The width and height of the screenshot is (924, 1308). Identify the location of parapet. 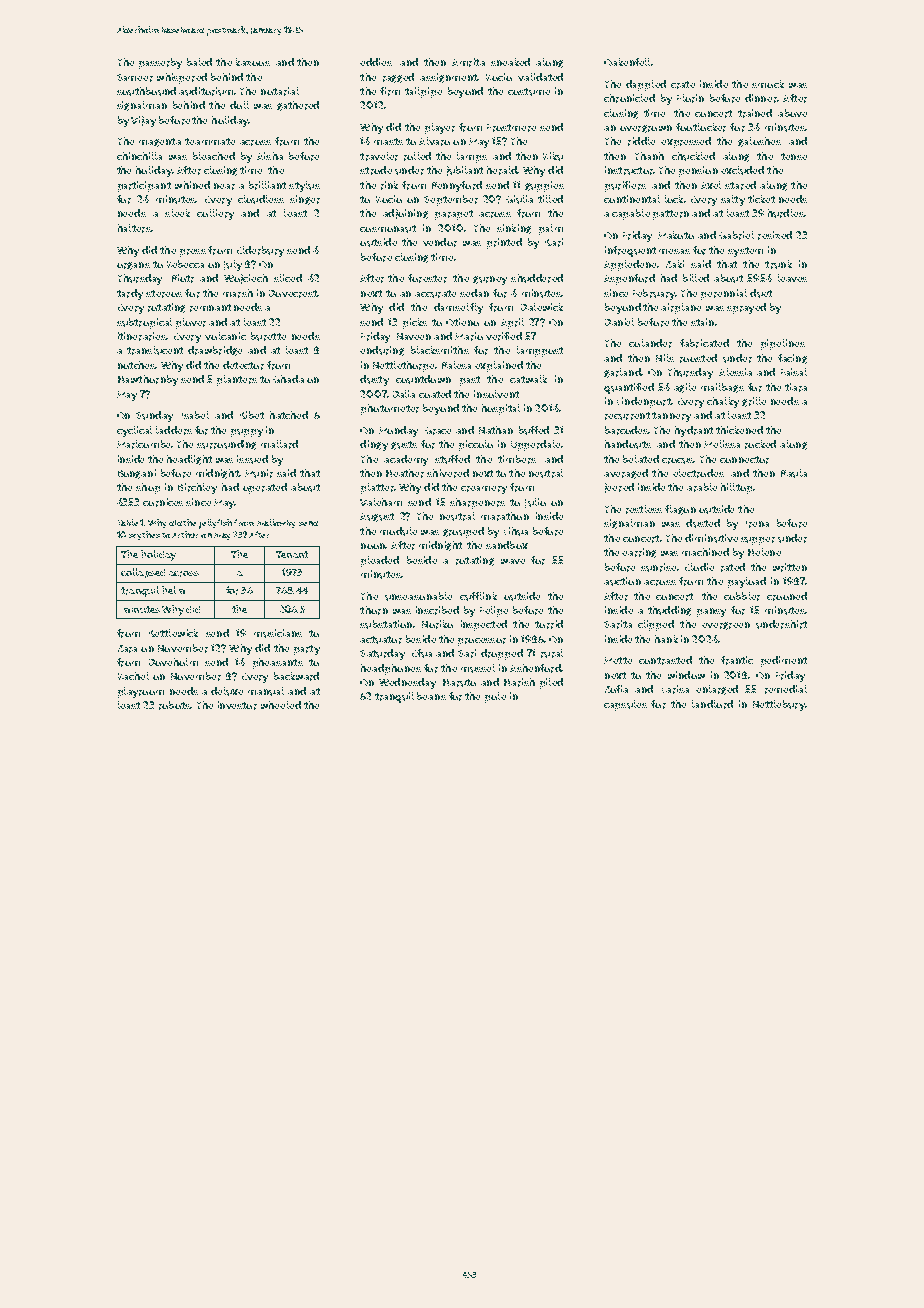
(454, 215).
